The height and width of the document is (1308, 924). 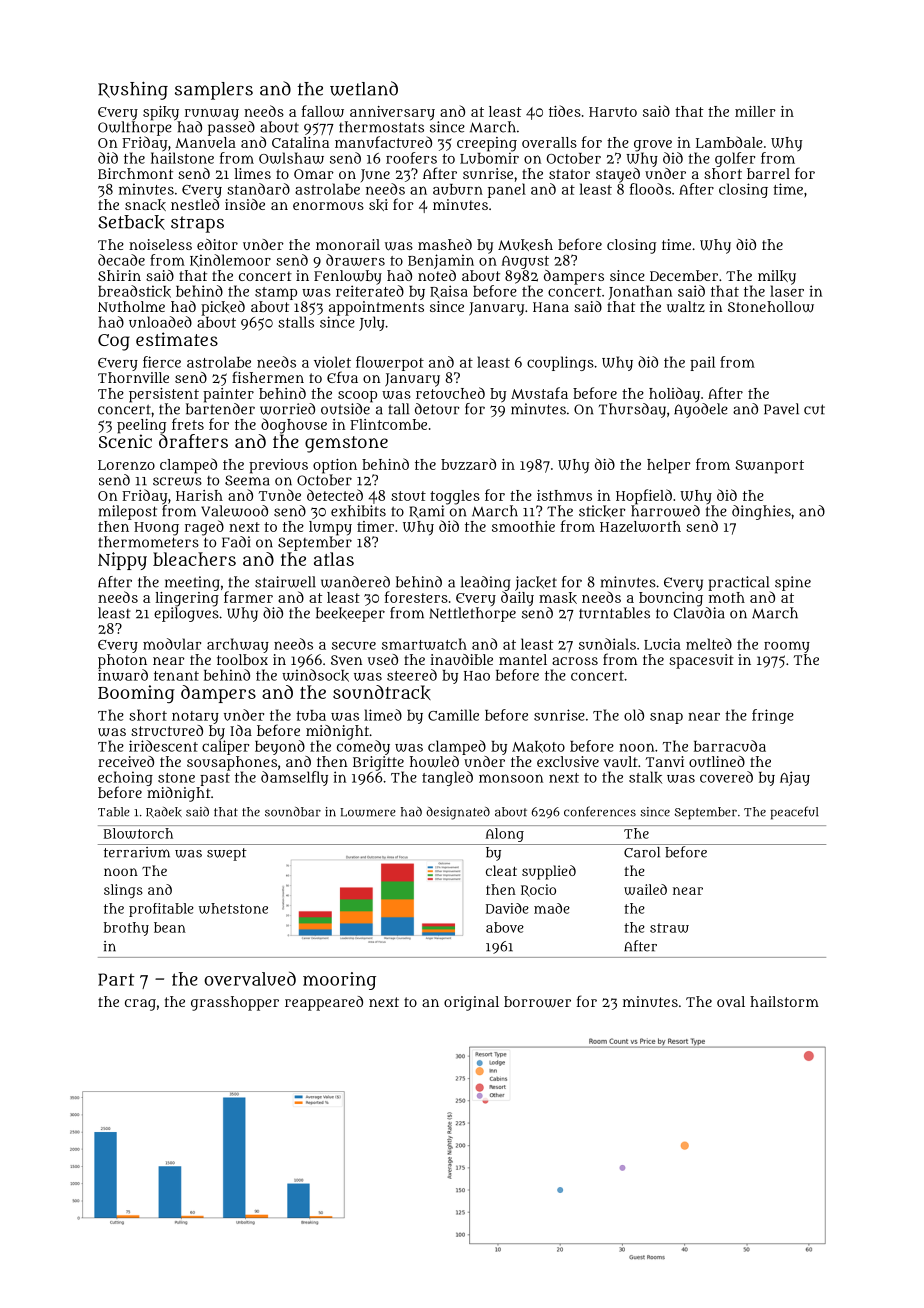 I want to click on passed, so click(x=231, y=128).
